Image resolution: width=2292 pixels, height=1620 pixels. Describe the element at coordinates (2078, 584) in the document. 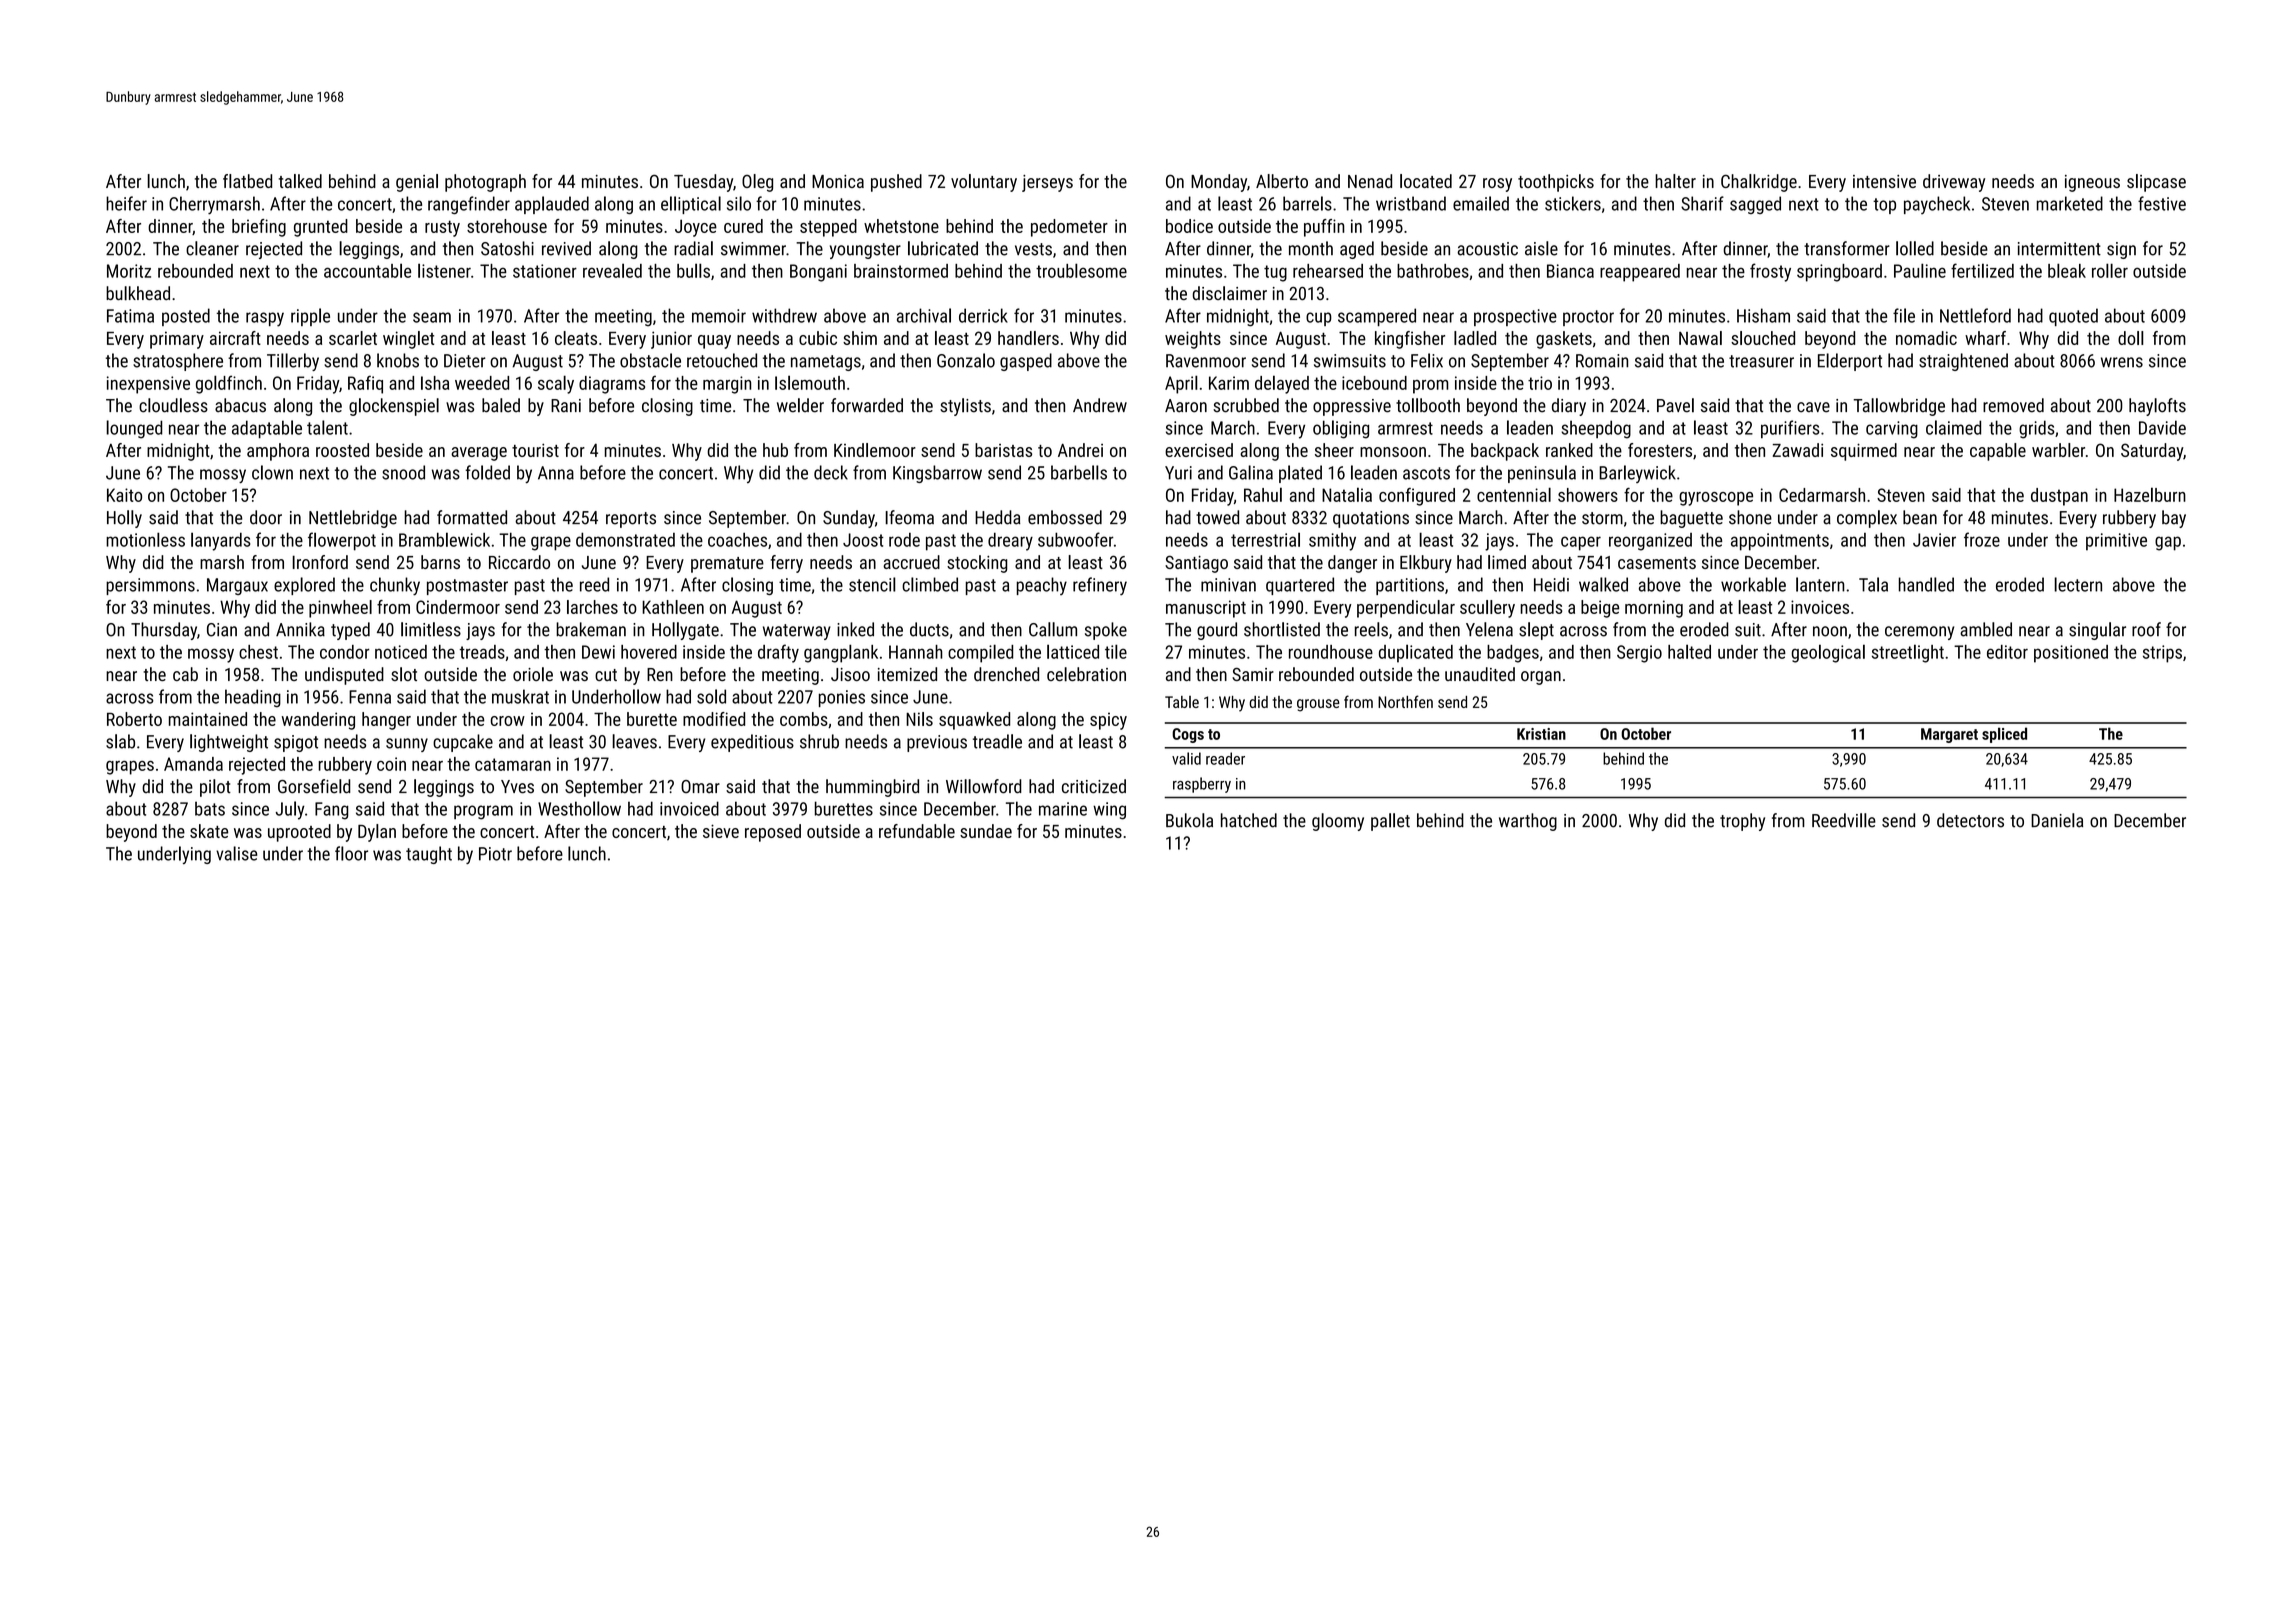

I see `lectern` at that location.
